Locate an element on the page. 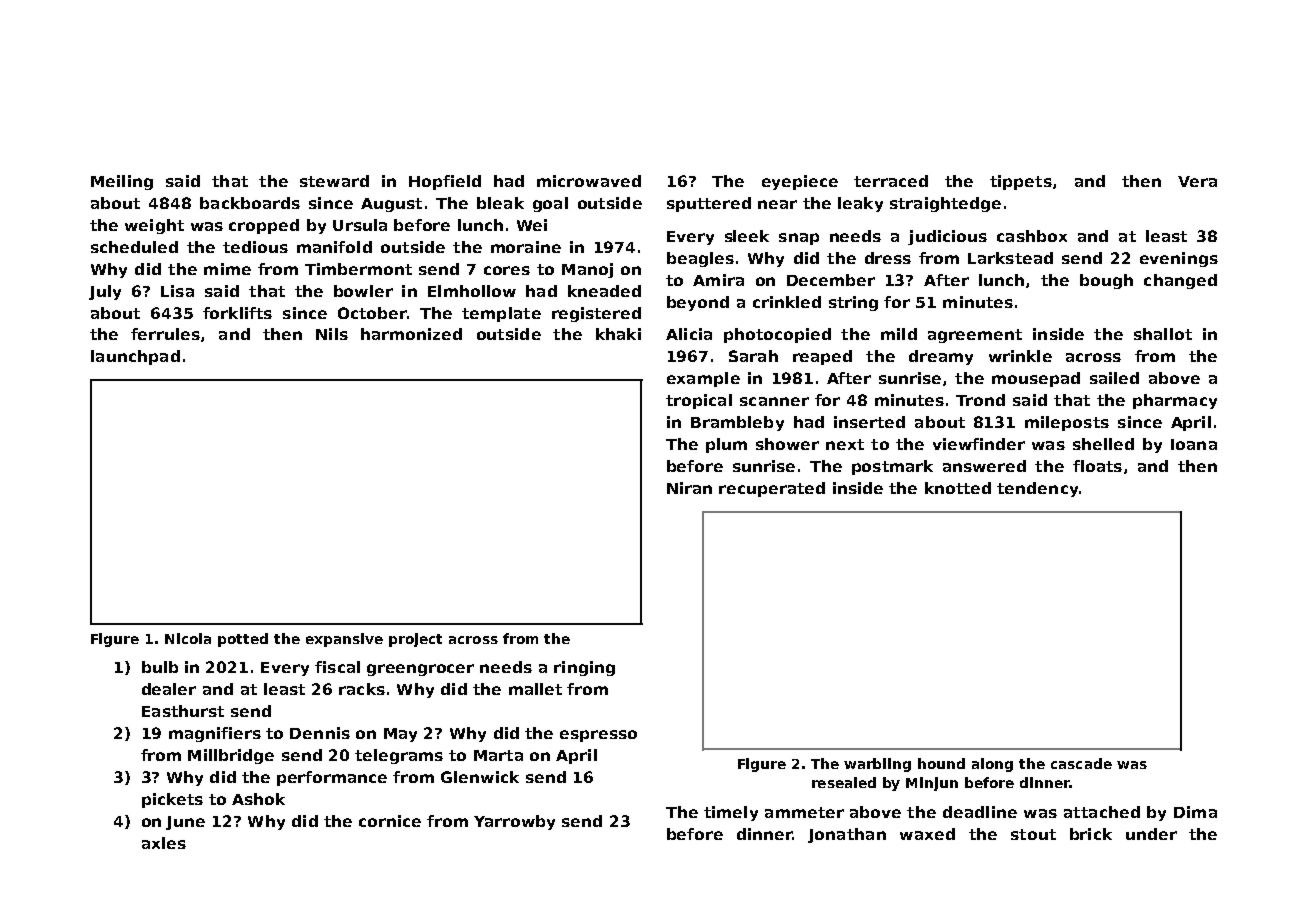 The image size is (1308, 924). Niran is located at coordinates (689, 488).
